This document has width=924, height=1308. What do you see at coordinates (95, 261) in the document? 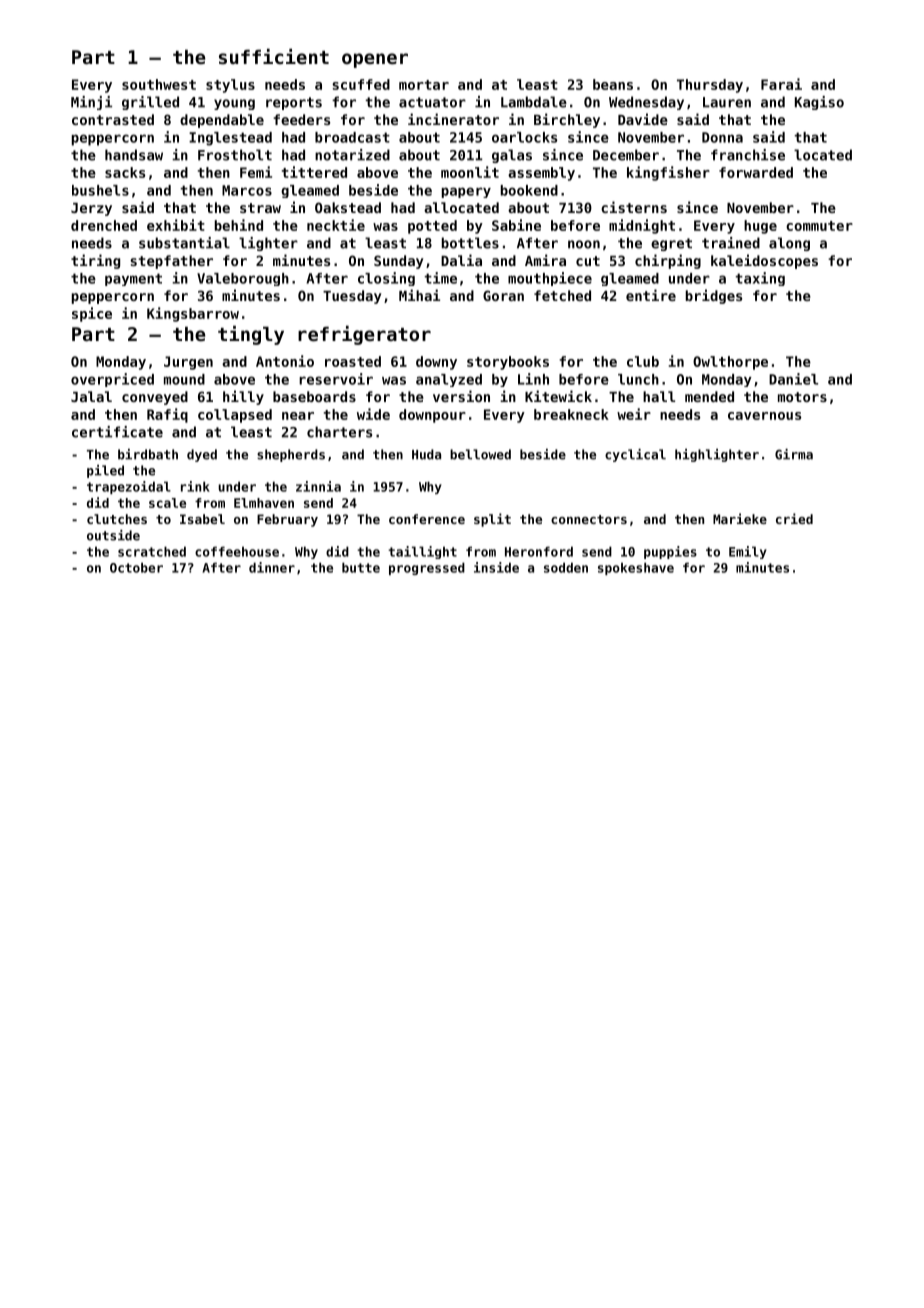
I see `tiring` at bounding box center [95, 261].
